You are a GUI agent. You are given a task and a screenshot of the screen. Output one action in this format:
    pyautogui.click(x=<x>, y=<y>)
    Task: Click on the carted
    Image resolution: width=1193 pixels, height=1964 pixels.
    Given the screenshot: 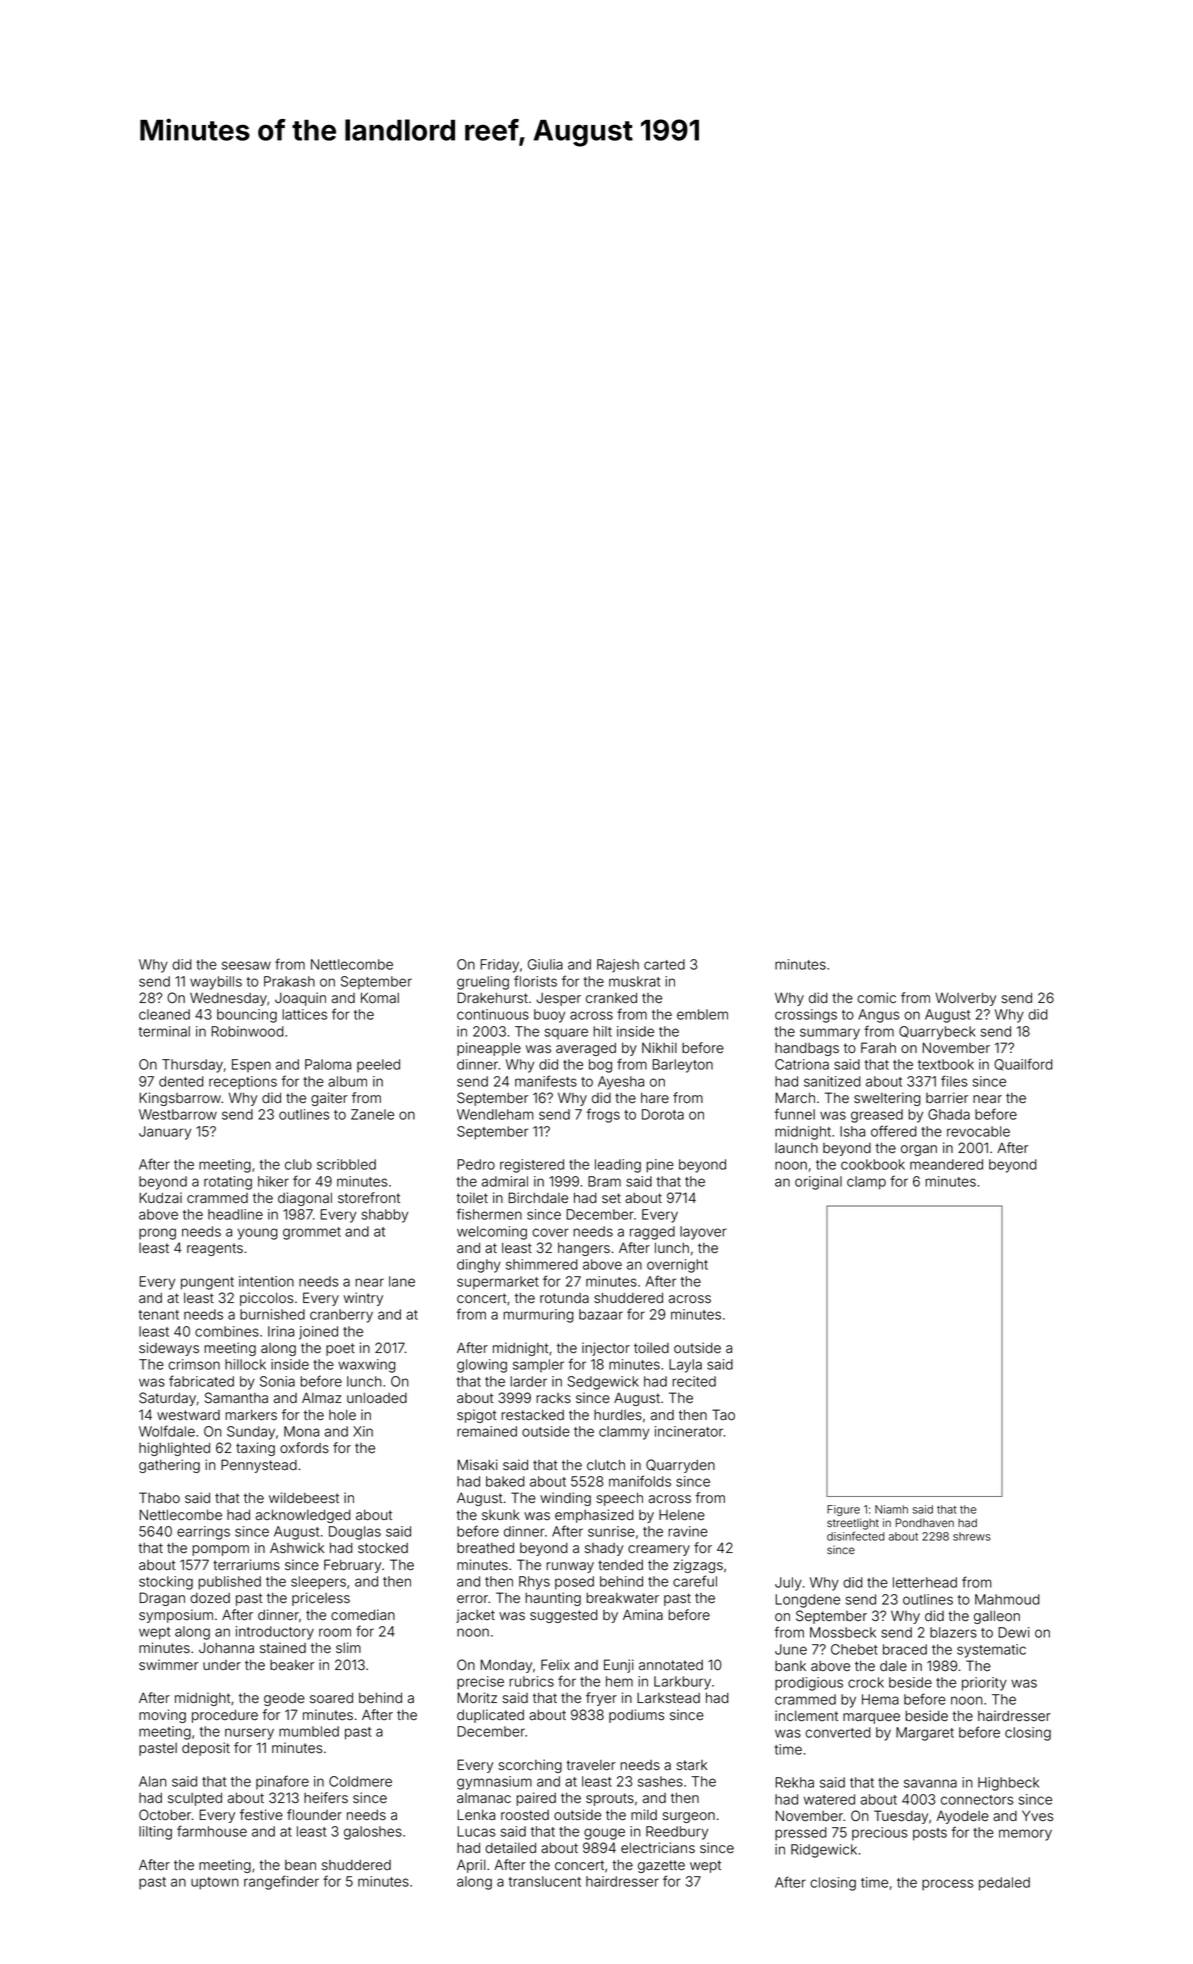 What is the action you would take?
    pyautogui.click(x=664, y=964)
